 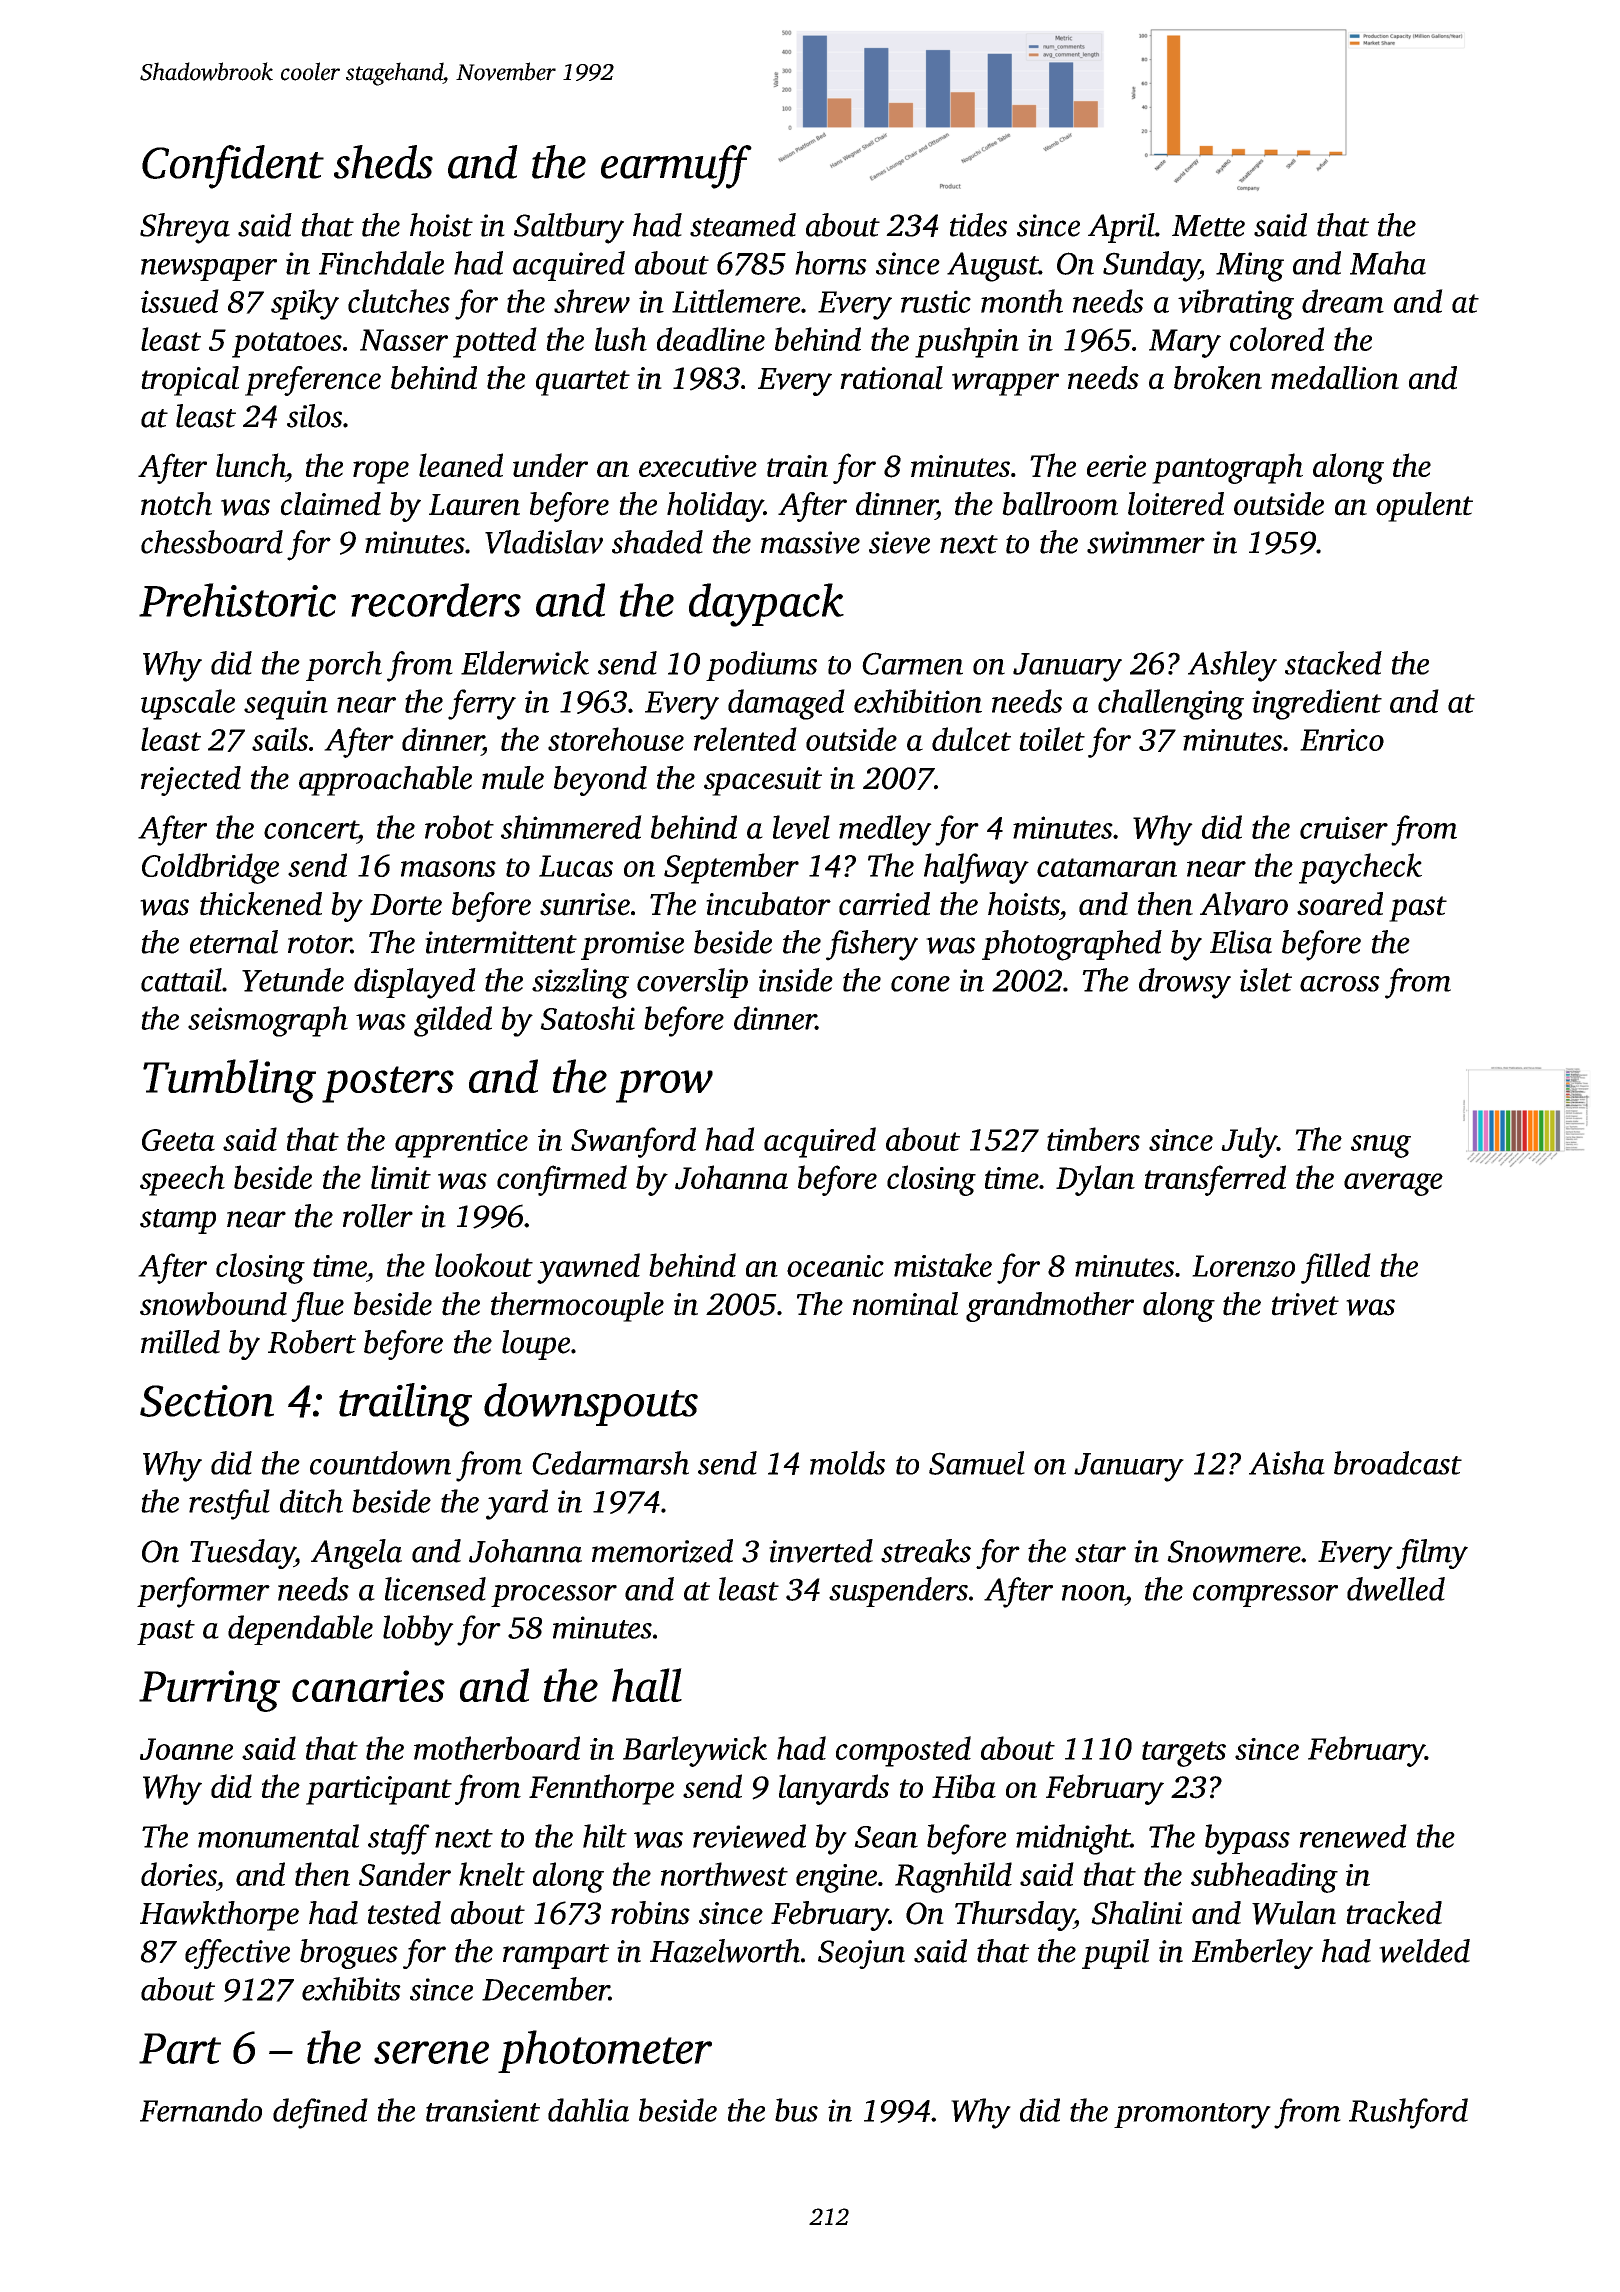 What do you see at coordinates (899, 542) in the image?
I see `sieve` at bounding box center [899, 542].
